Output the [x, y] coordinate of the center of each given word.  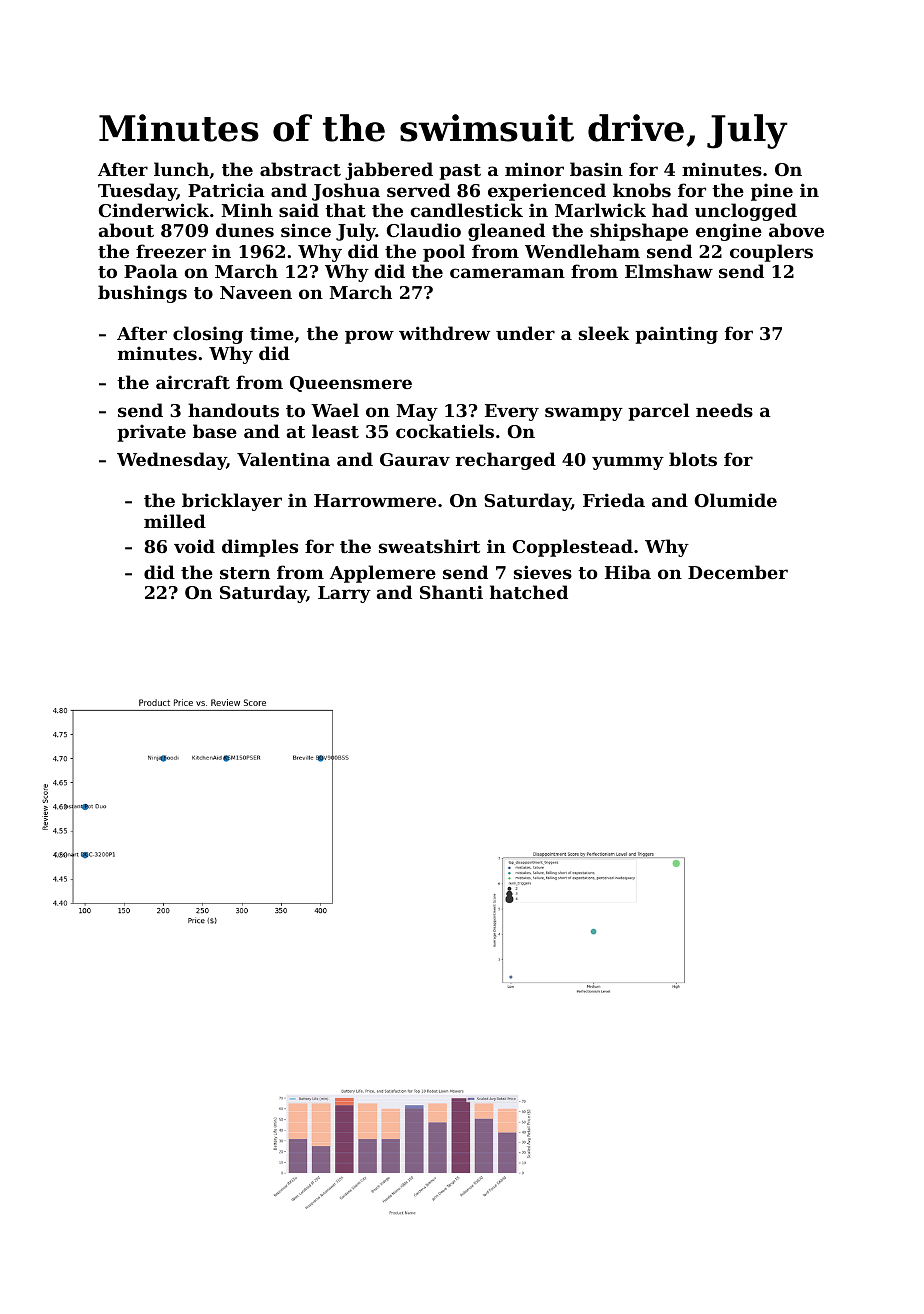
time [272, 333]
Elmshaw [669, 271]
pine [772, 192]
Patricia [226, 190]
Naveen [256, 292]
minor [534, 169]
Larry [344, 594]
